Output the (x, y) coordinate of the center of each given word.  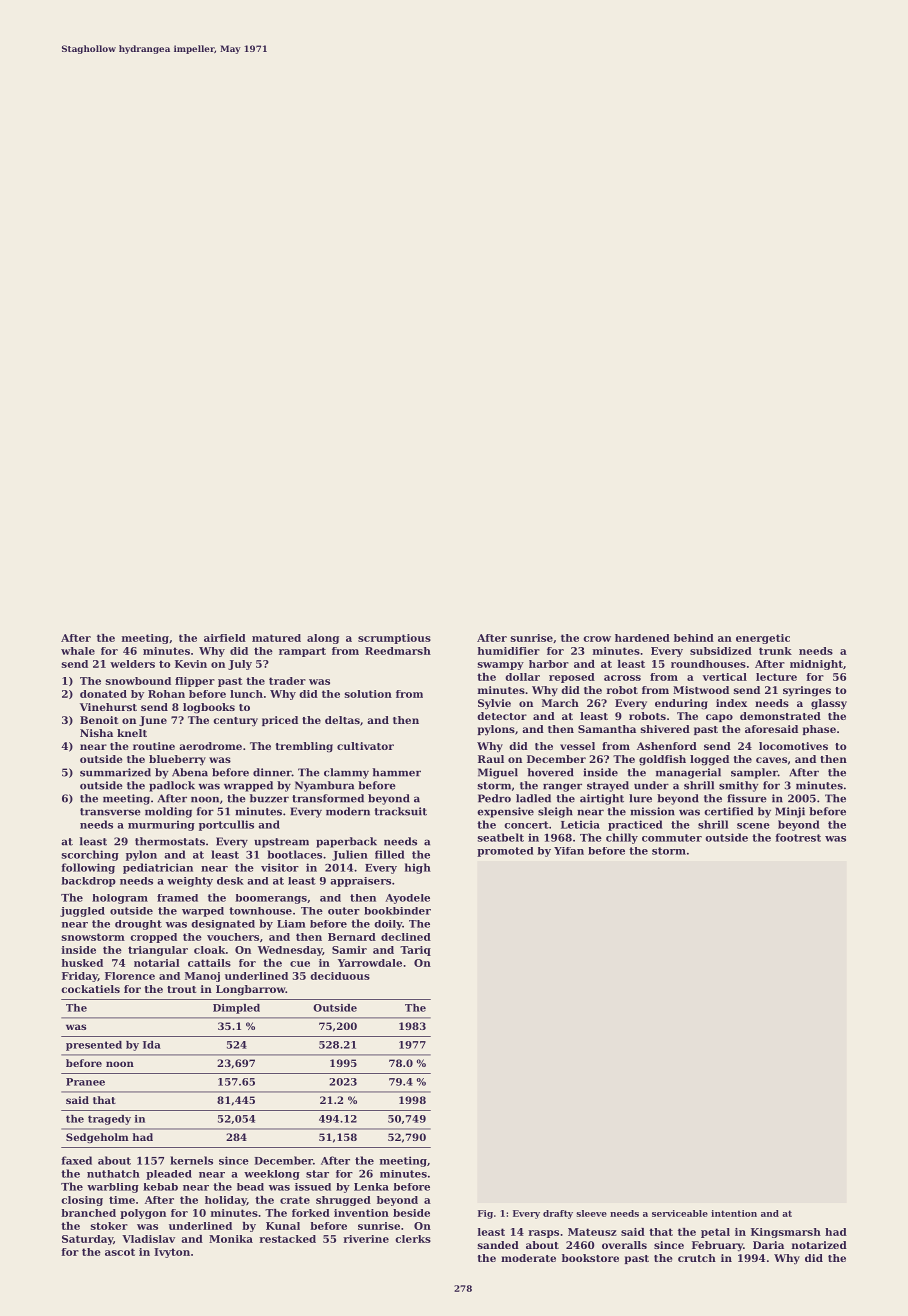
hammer (396, 772)
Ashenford (667, 746)
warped (203, 912)
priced (280, 721)
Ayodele (407, 899)
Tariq (415, 951)
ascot (120, 1252)
